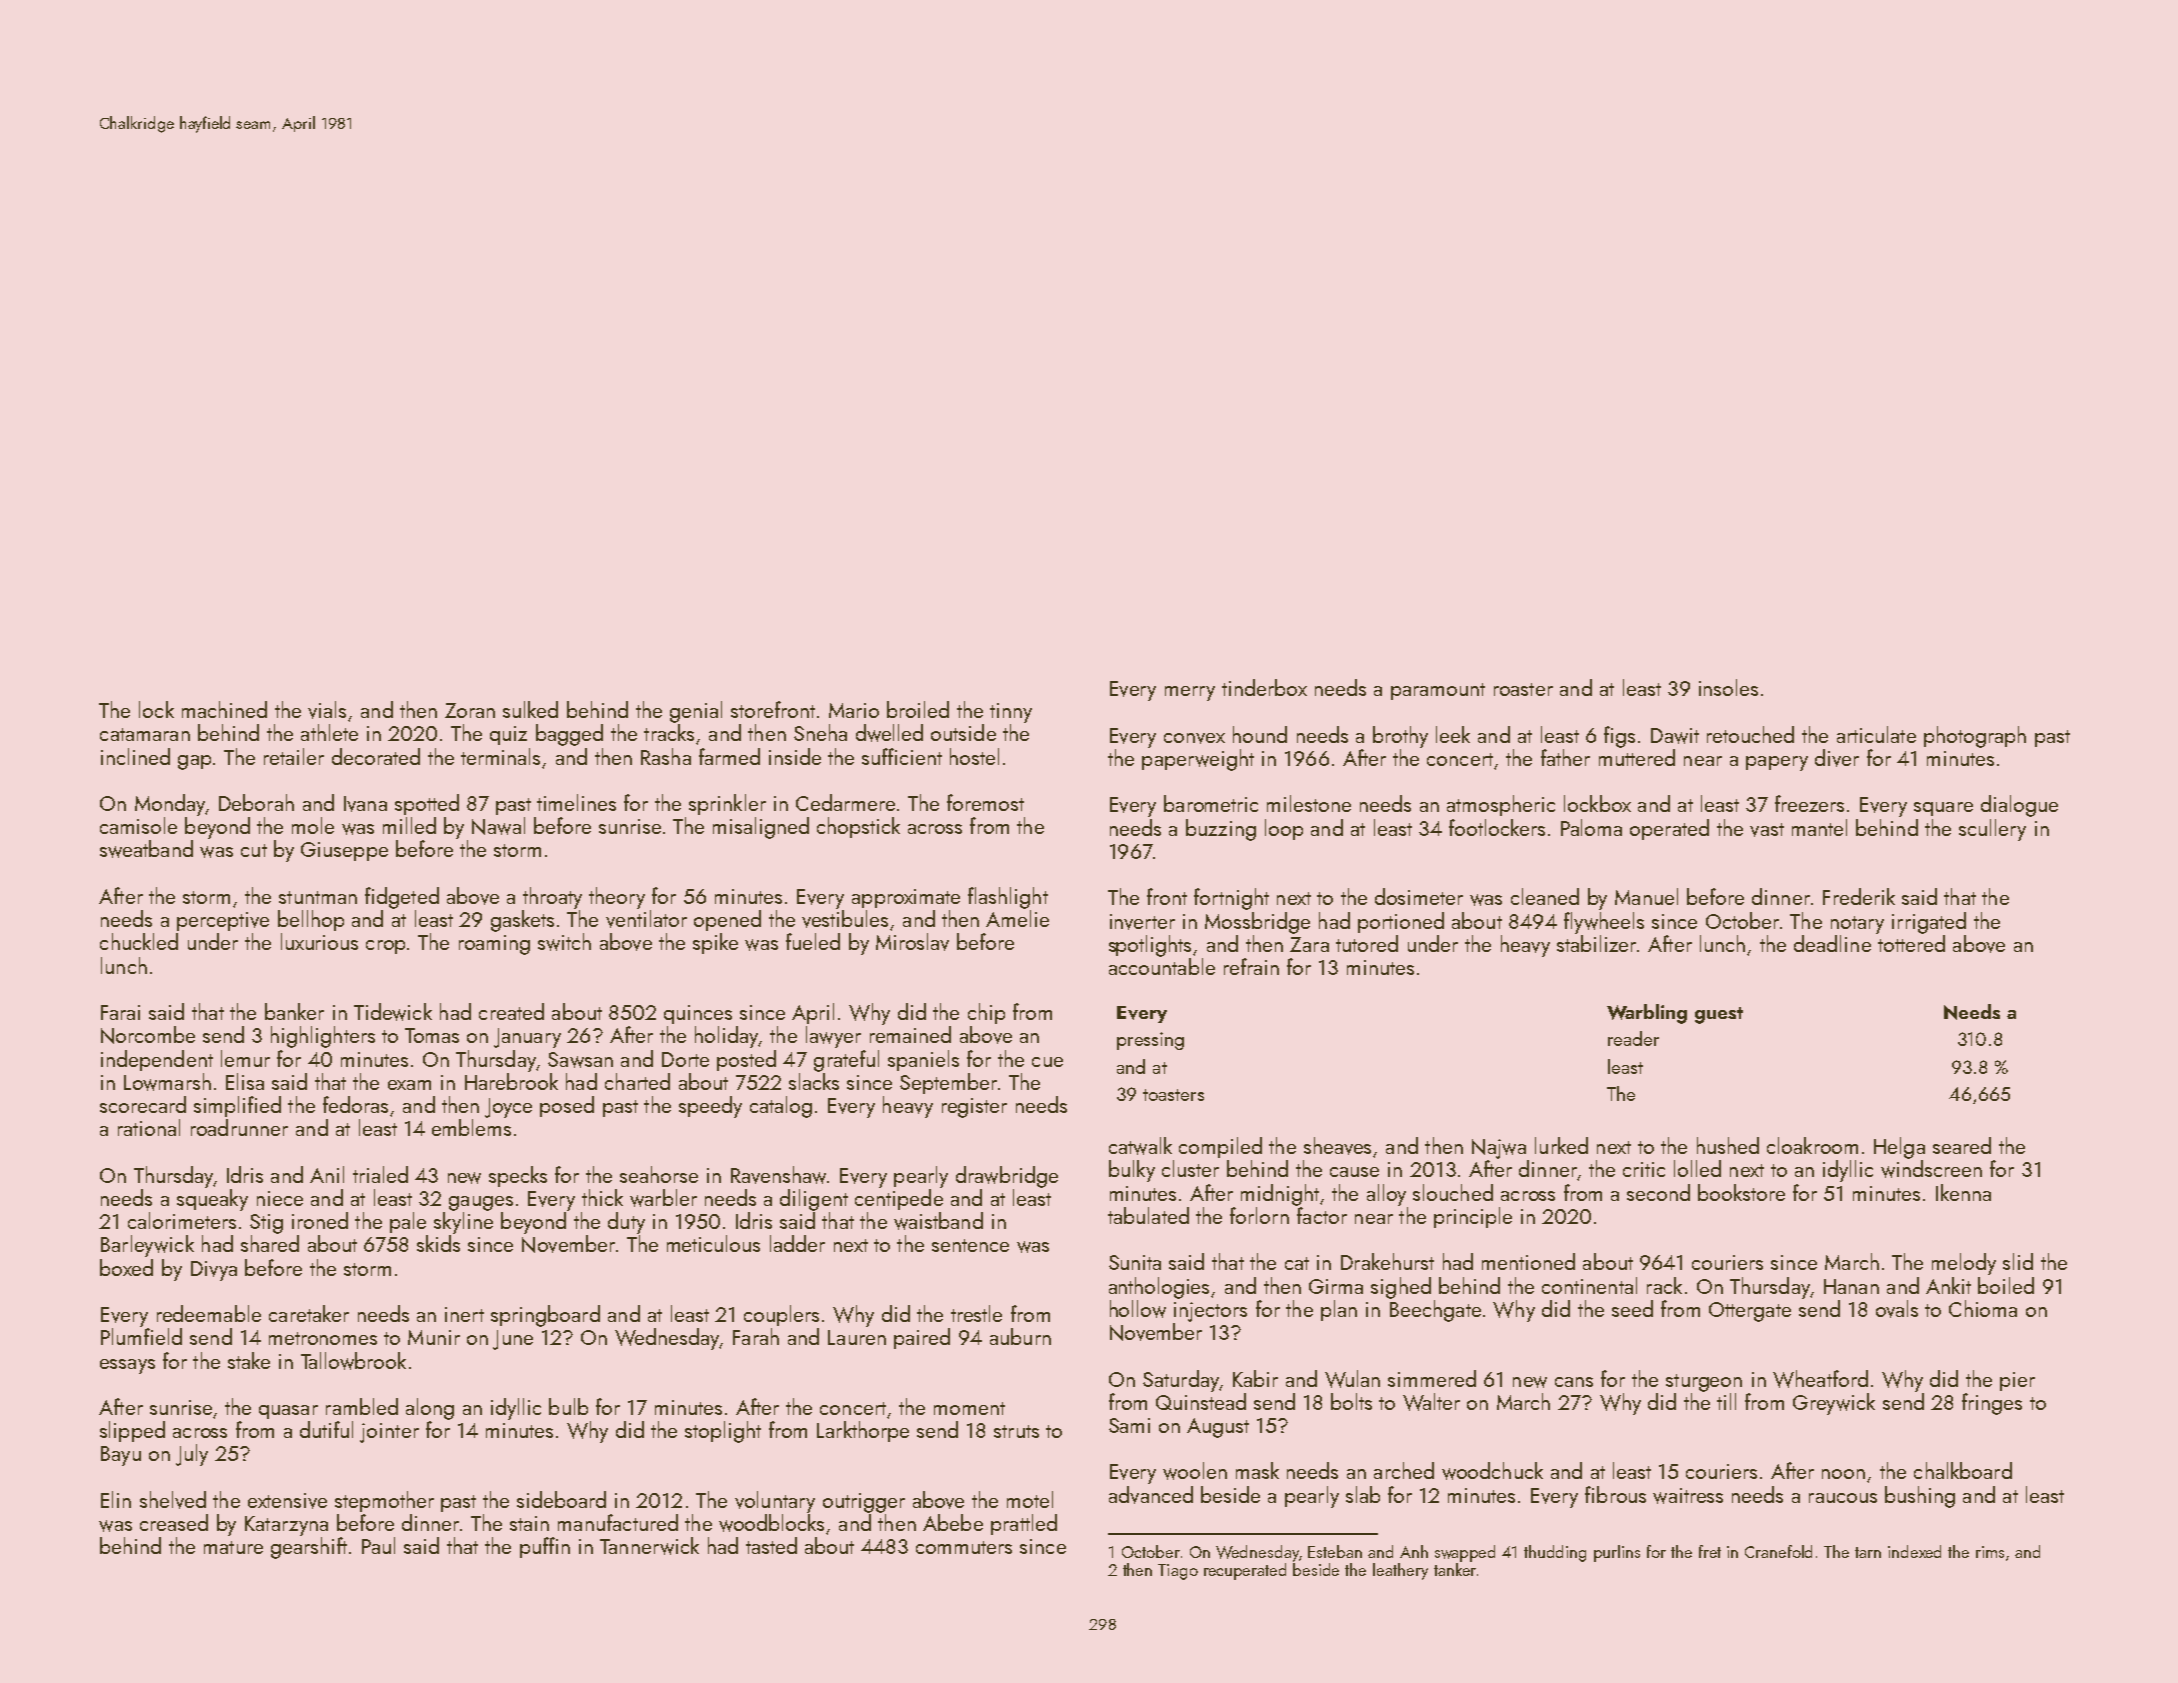 Image resolution: width=2178 pixels, height=1683 pixels. Describe the element at coordinates (1962, 1145) in the page. I see `seared` at that location.
